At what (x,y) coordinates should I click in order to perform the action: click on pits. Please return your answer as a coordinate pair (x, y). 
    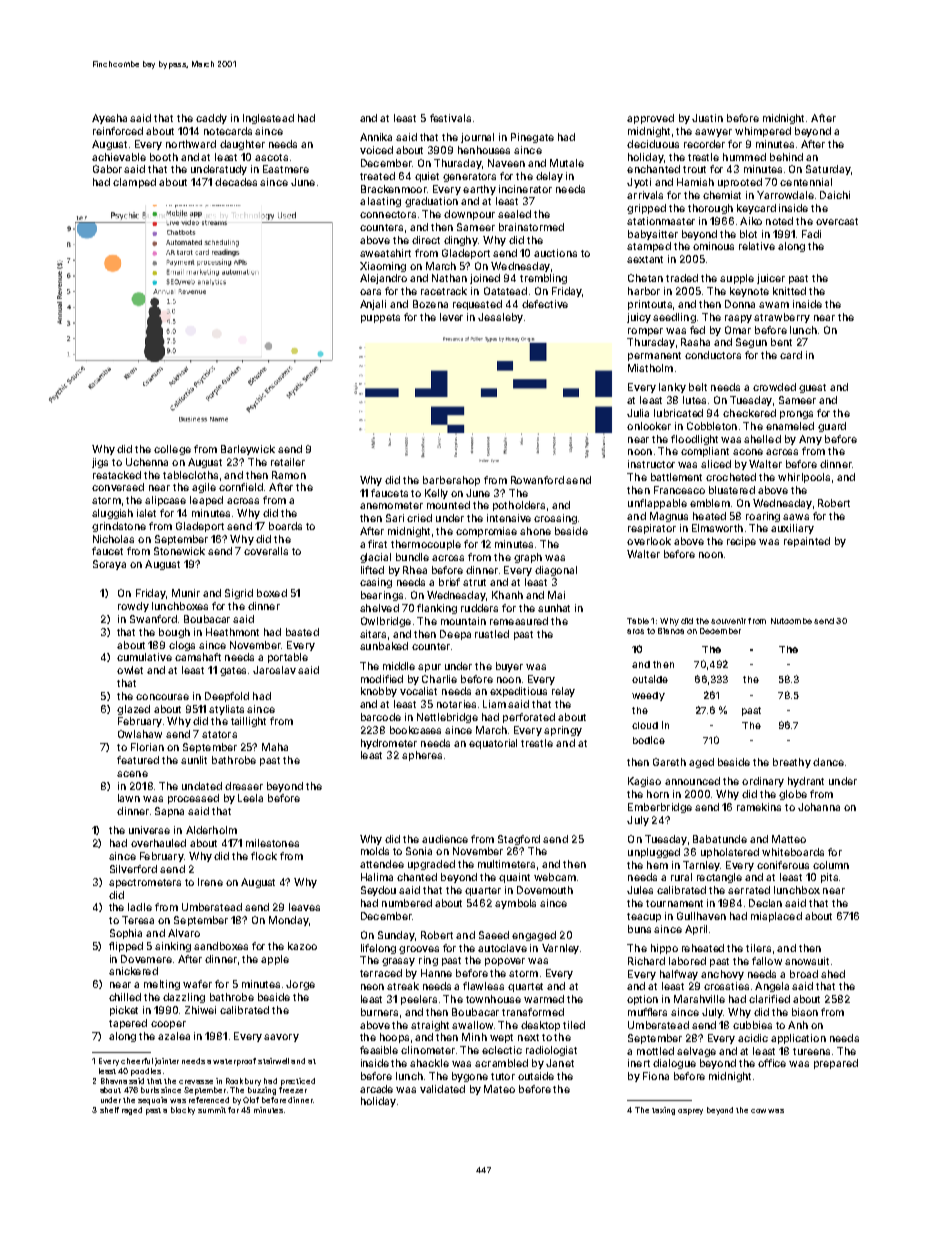
    Looking at the image, I should click on (829, 878).
